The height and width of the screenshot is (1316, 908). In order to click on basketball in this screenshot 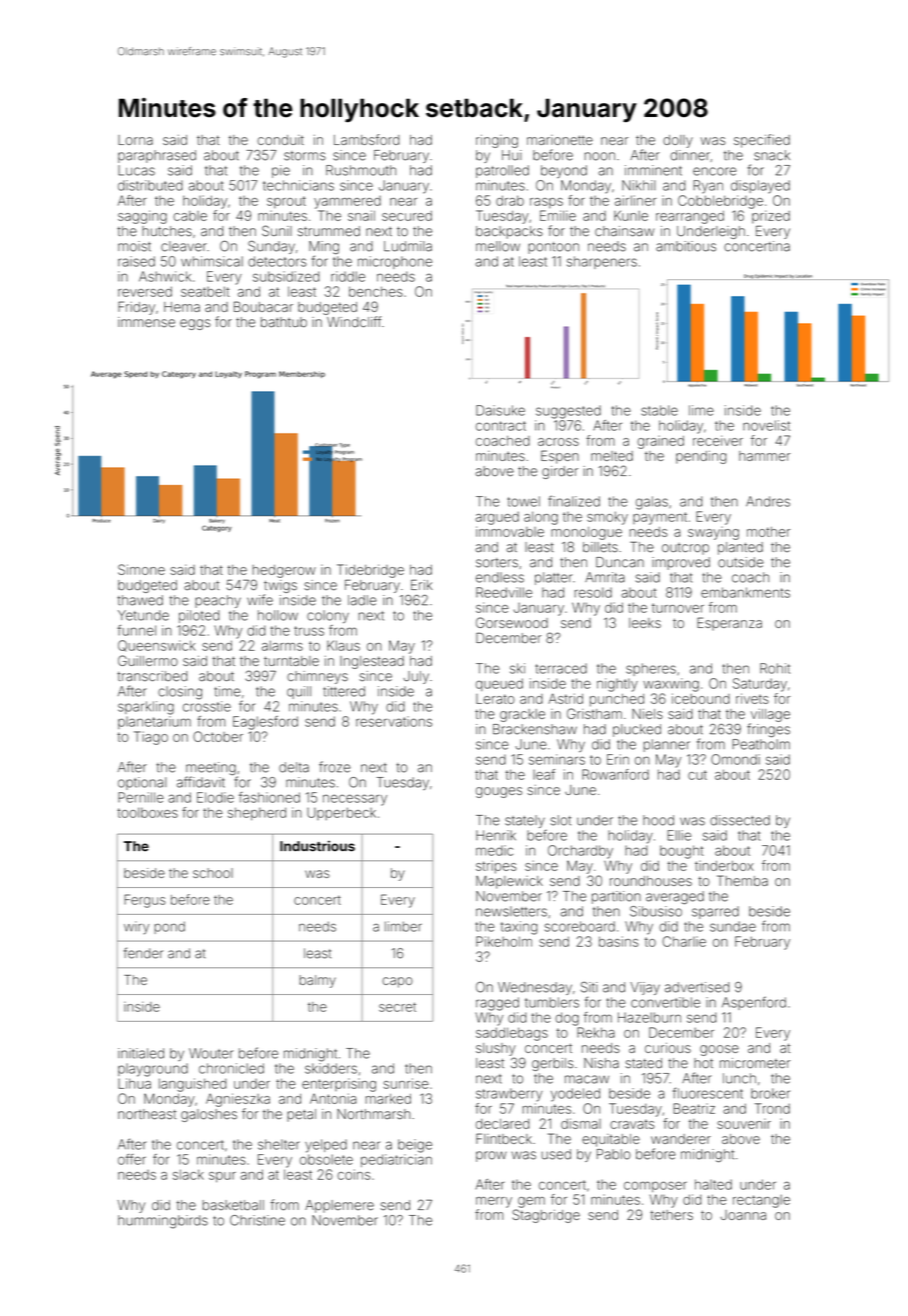, I will do `click(233, 1205)`.
